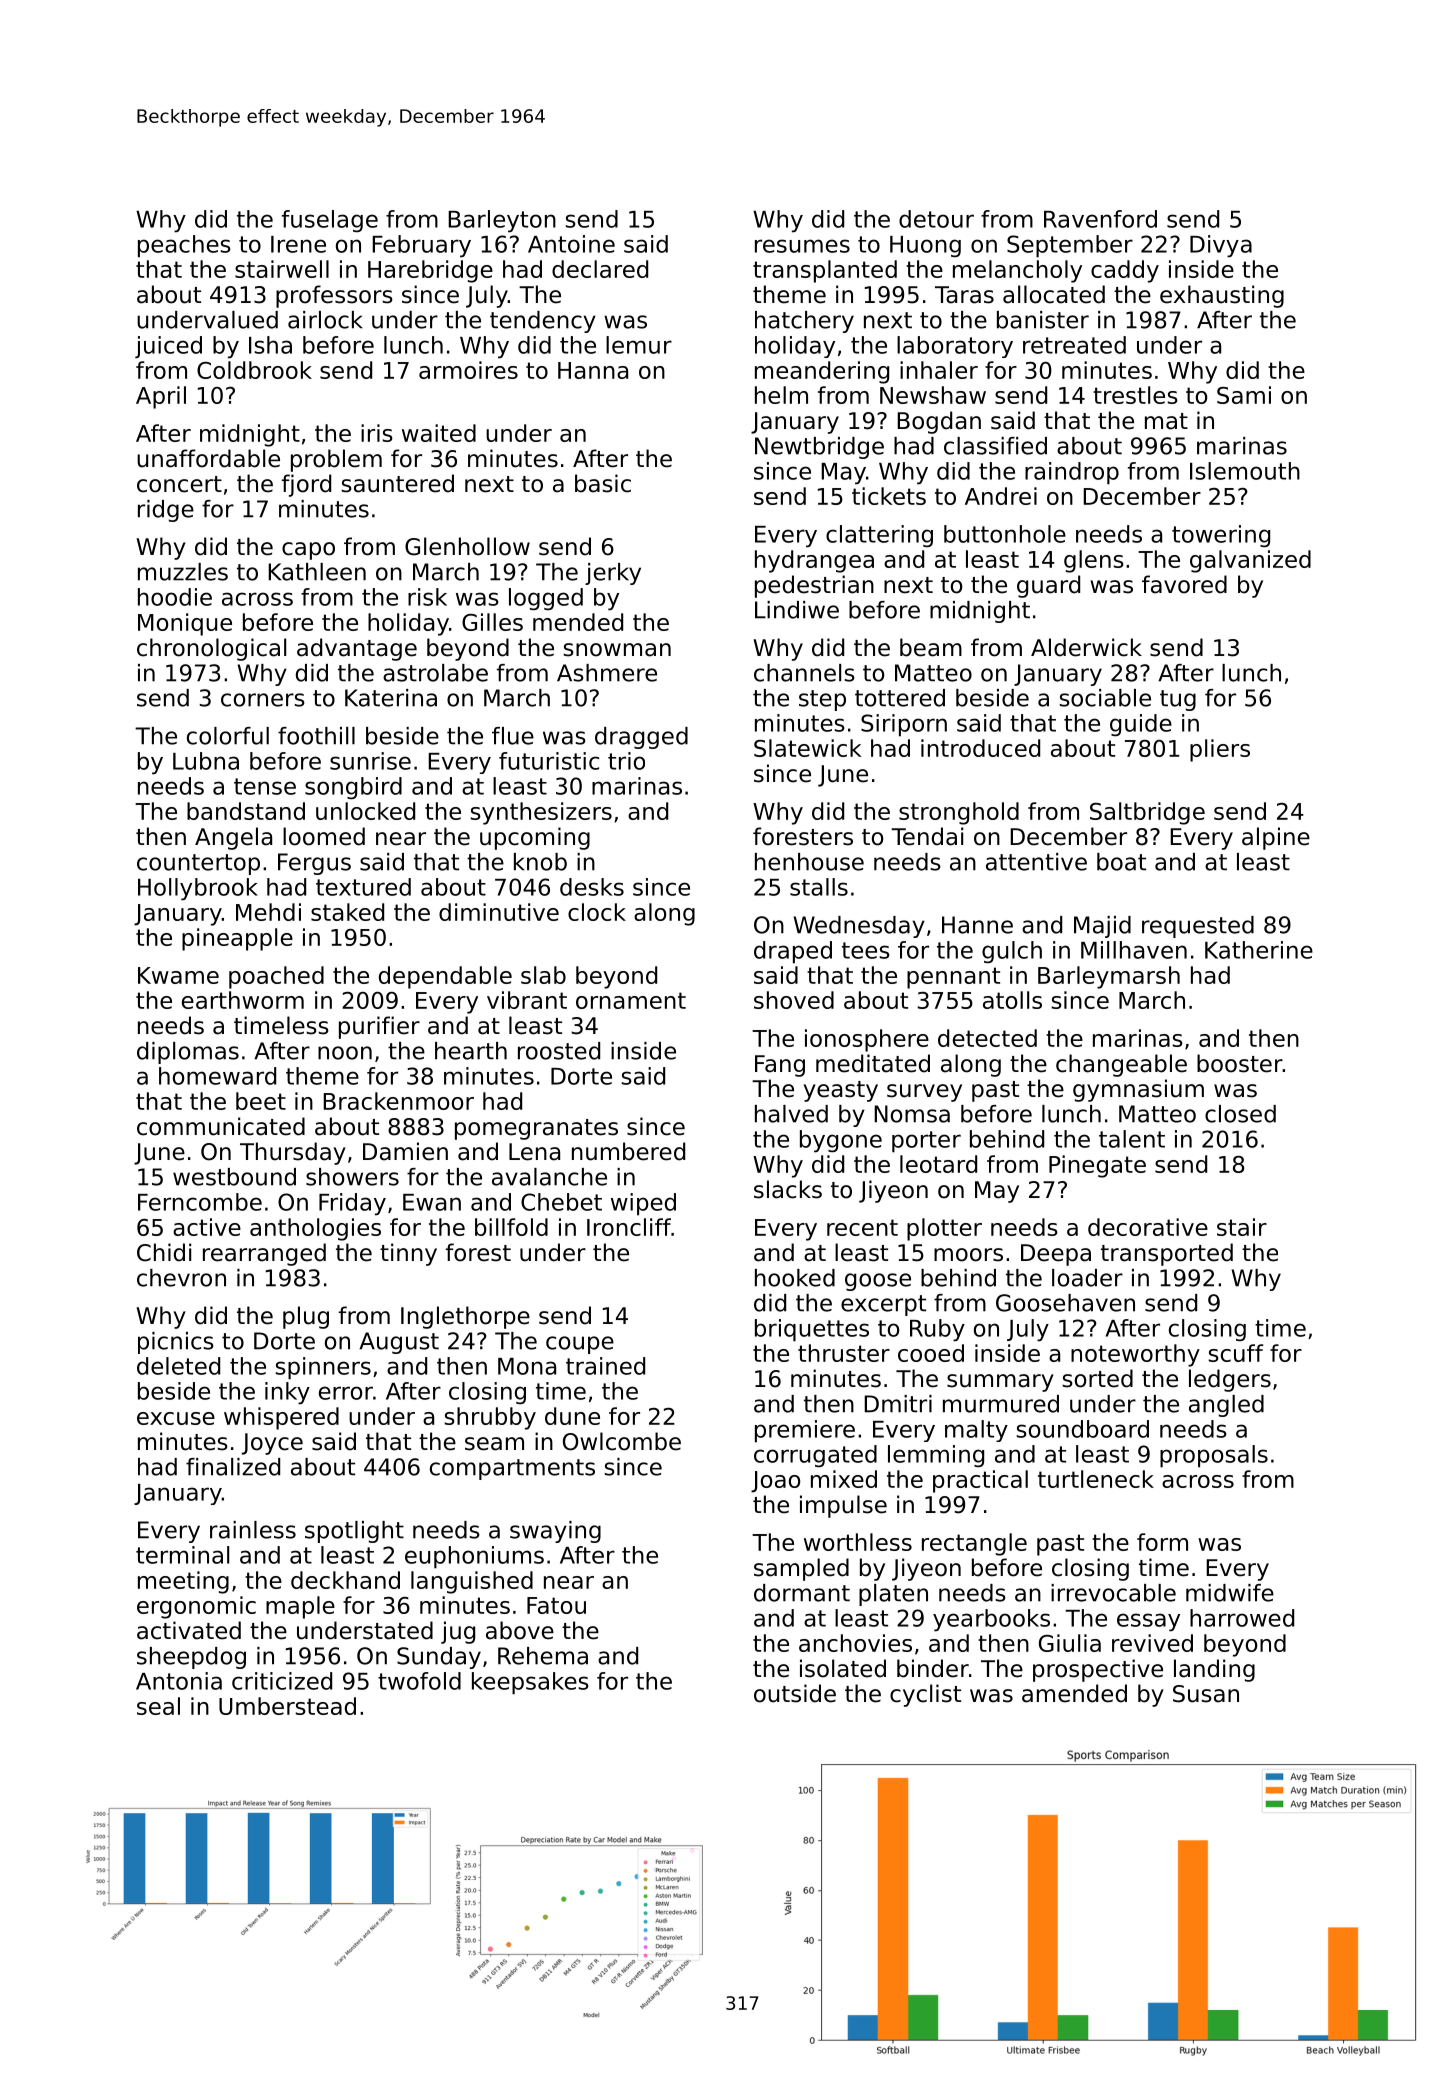  What do you see at coordinates (1220, 750) in the image?
I see `pliers` at bounding box center [1220, 750].
